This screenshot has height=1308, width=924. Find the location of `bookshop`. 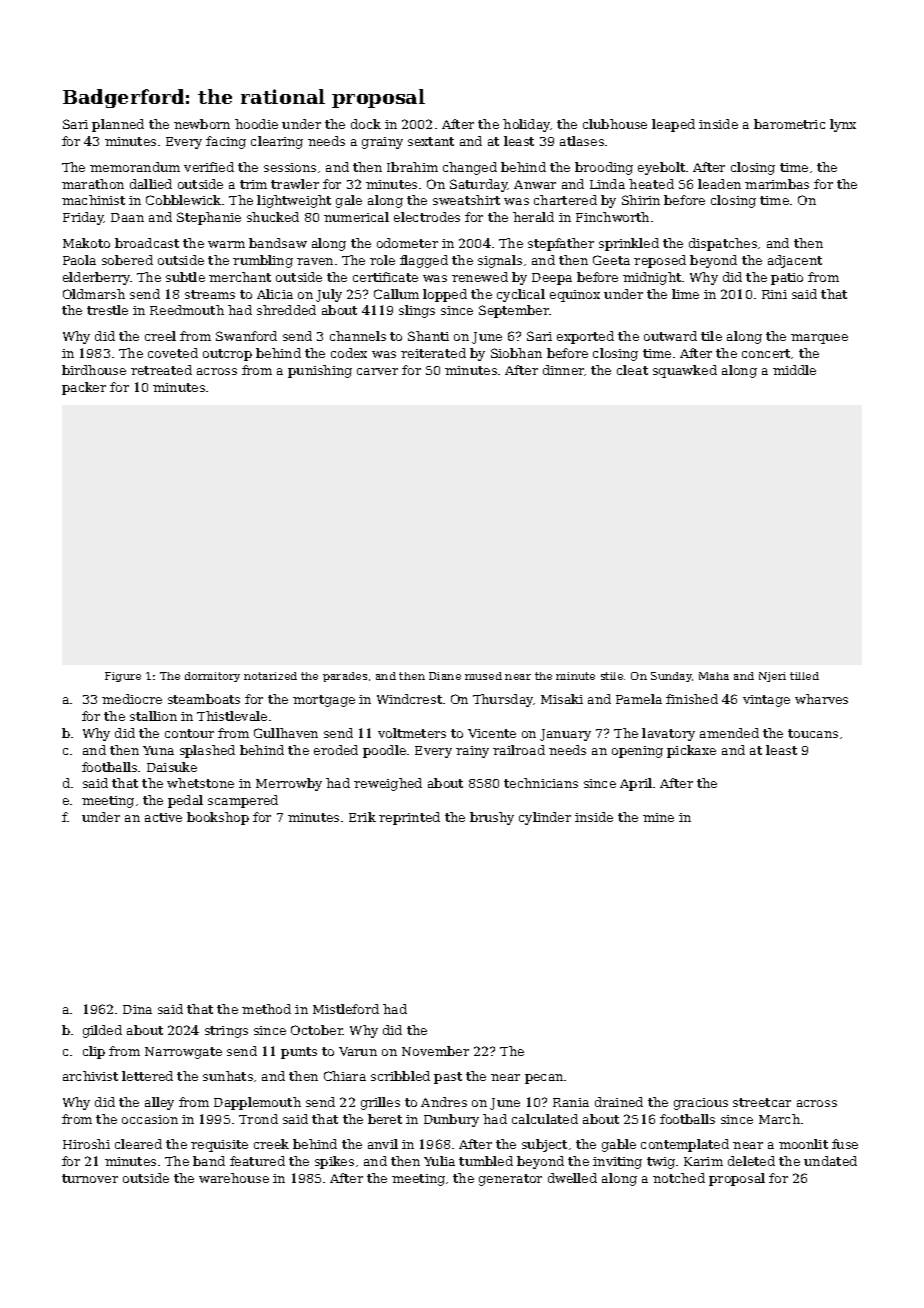

bookshop is located at coordinates (218, 818).
